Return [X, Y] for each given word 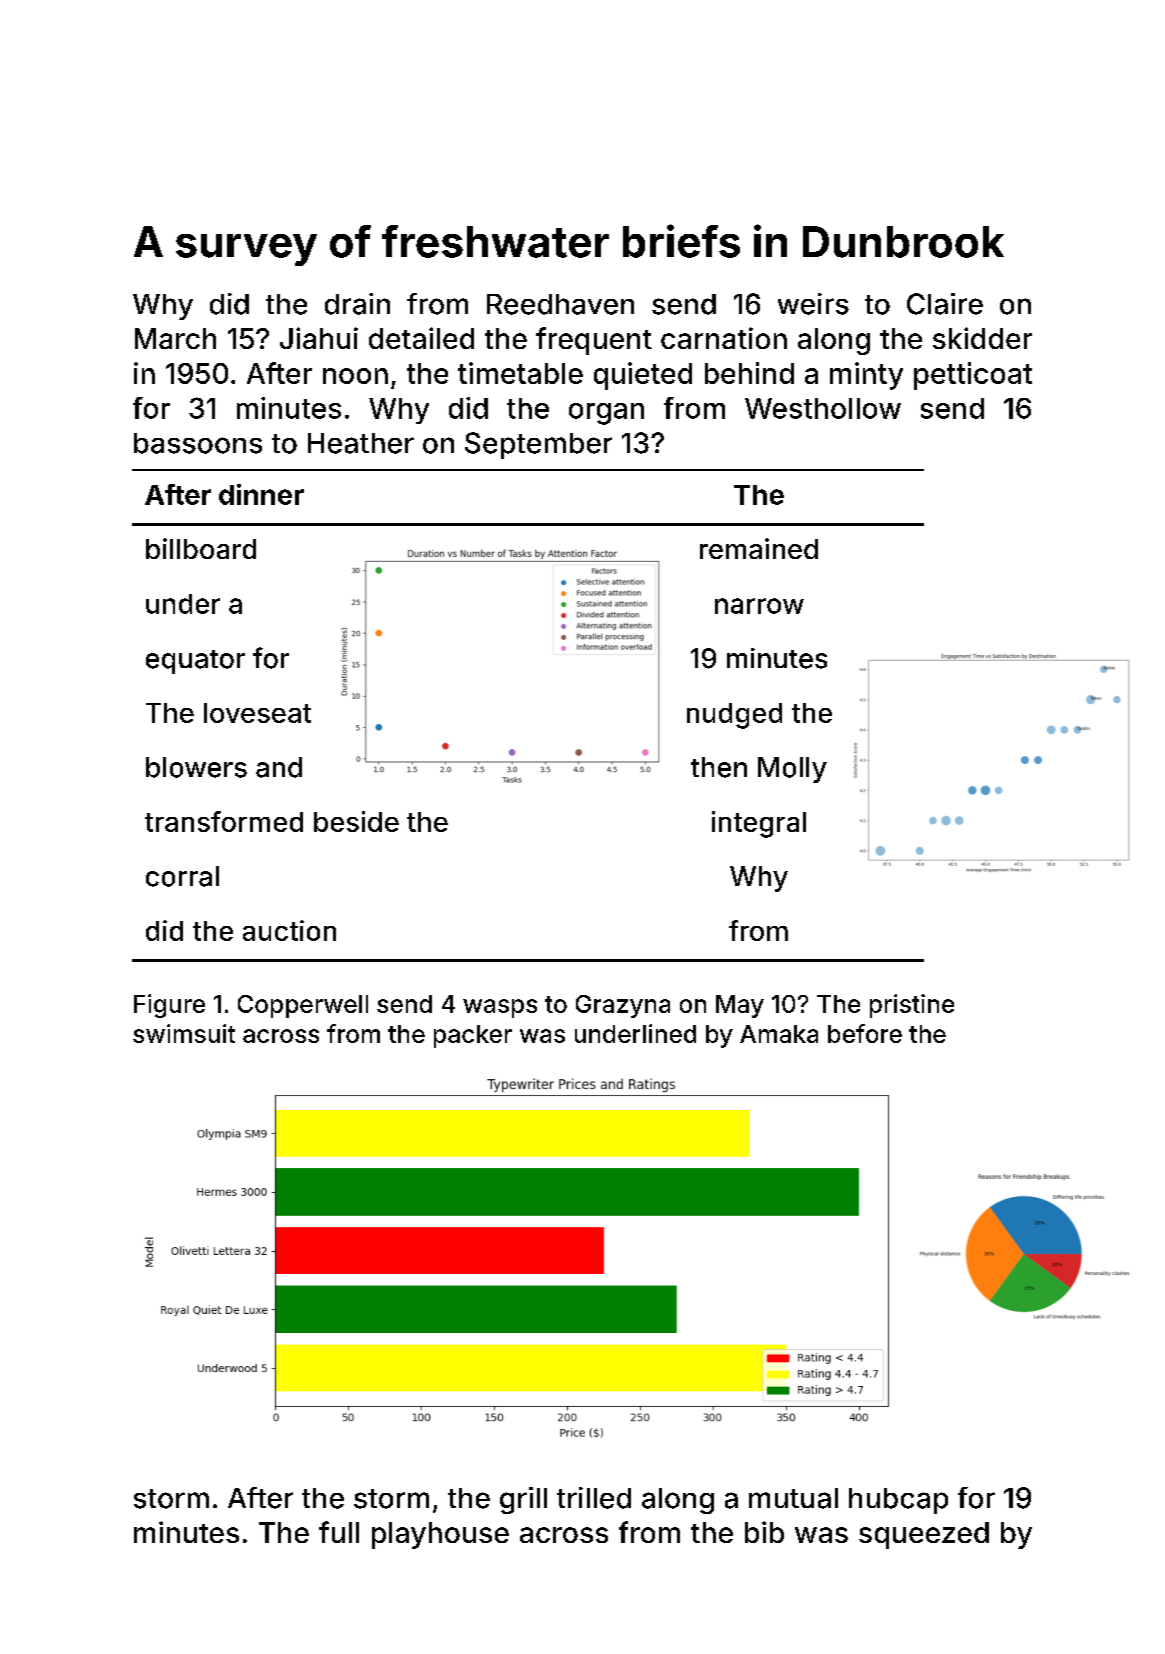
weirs [813, 304]
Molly [792, 770]
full [339, 1532]
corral [182, 876]
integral [759, 824]
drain [357, 304]
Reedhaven [560, 304]
